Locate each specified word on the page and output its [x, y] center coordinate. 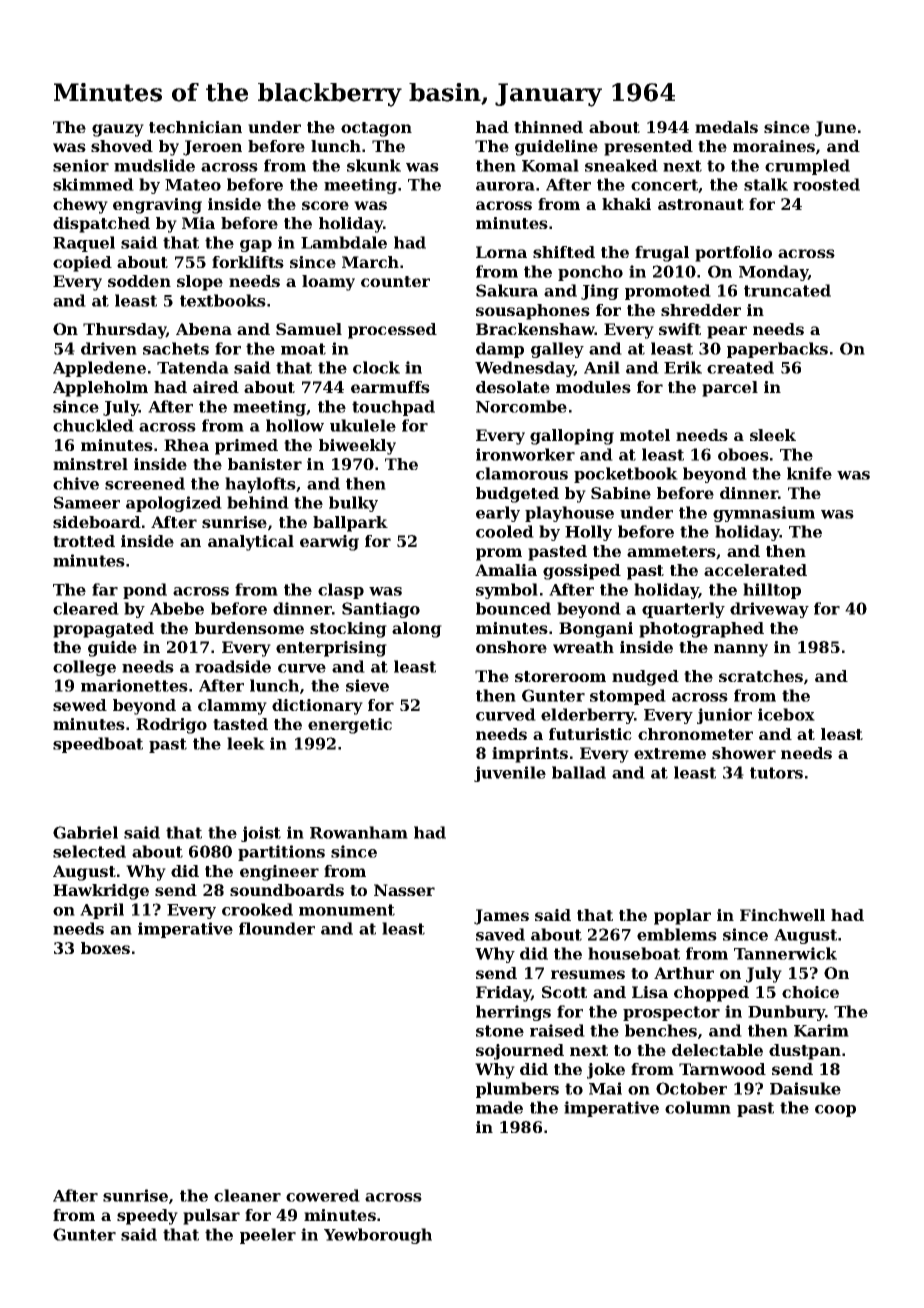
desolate [513, 387]
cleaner [247, 1195]
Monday [773, 273]
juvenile [510, 774]
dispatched [101, 225]
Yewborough [378, 1236]
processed [392, 331]
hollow [295, 425]
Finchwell [782, 915]
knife [809, 473]
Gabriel [85, 832]
